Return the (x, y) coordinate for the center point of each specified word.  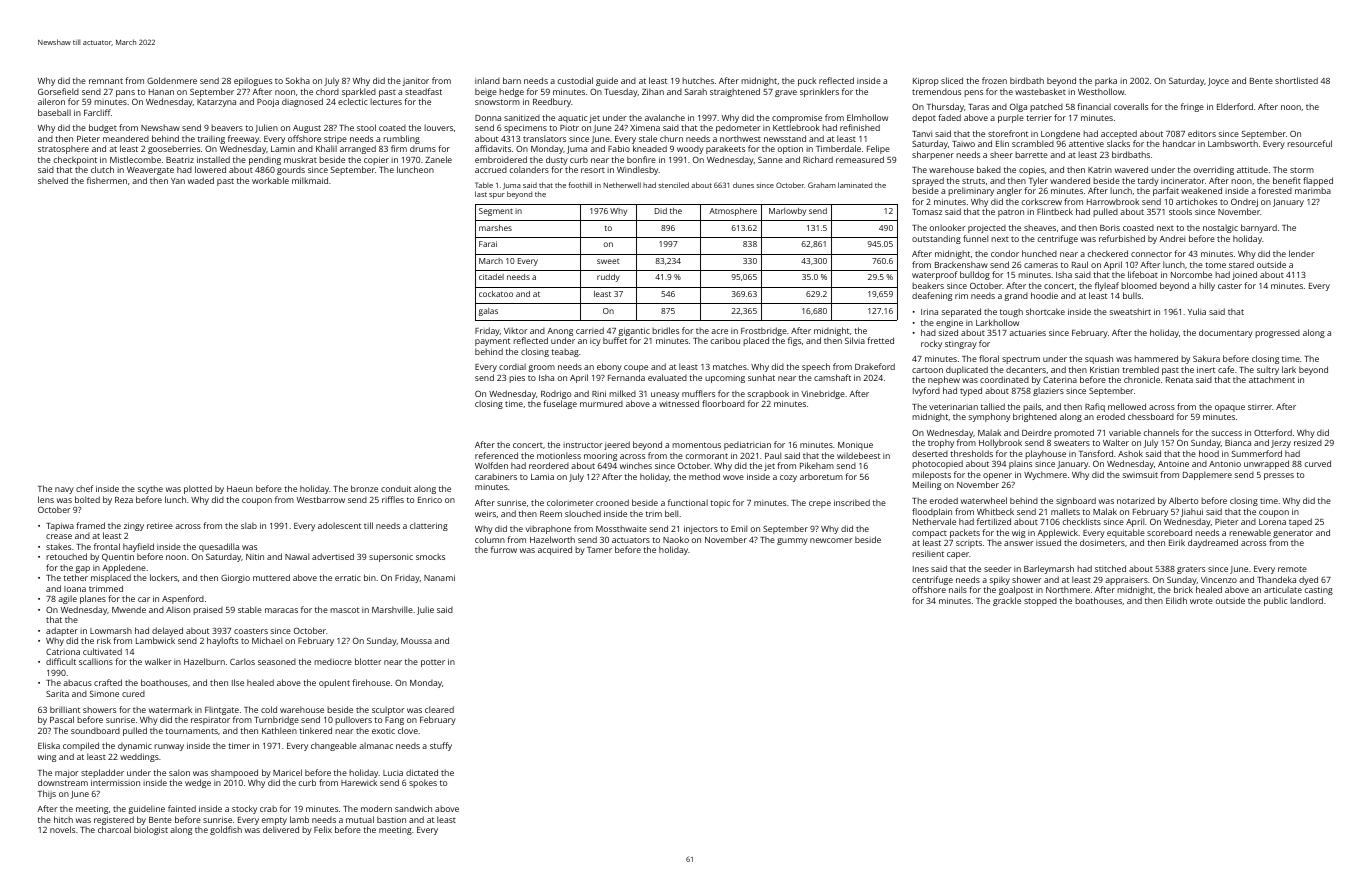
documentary (1226, 333)
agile (67, 599)
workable (270, 180)
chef (85, 488)
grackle (1007, 601)
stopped (1040, 602)
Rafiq (1095, 407)
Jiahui (1192, 512)
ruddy (608, 278)
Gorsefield (58, 91)
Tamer (599, 550)
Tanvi (922, 134)
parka (1106, 81)
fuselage (560, 404)
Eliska (49, 745)
